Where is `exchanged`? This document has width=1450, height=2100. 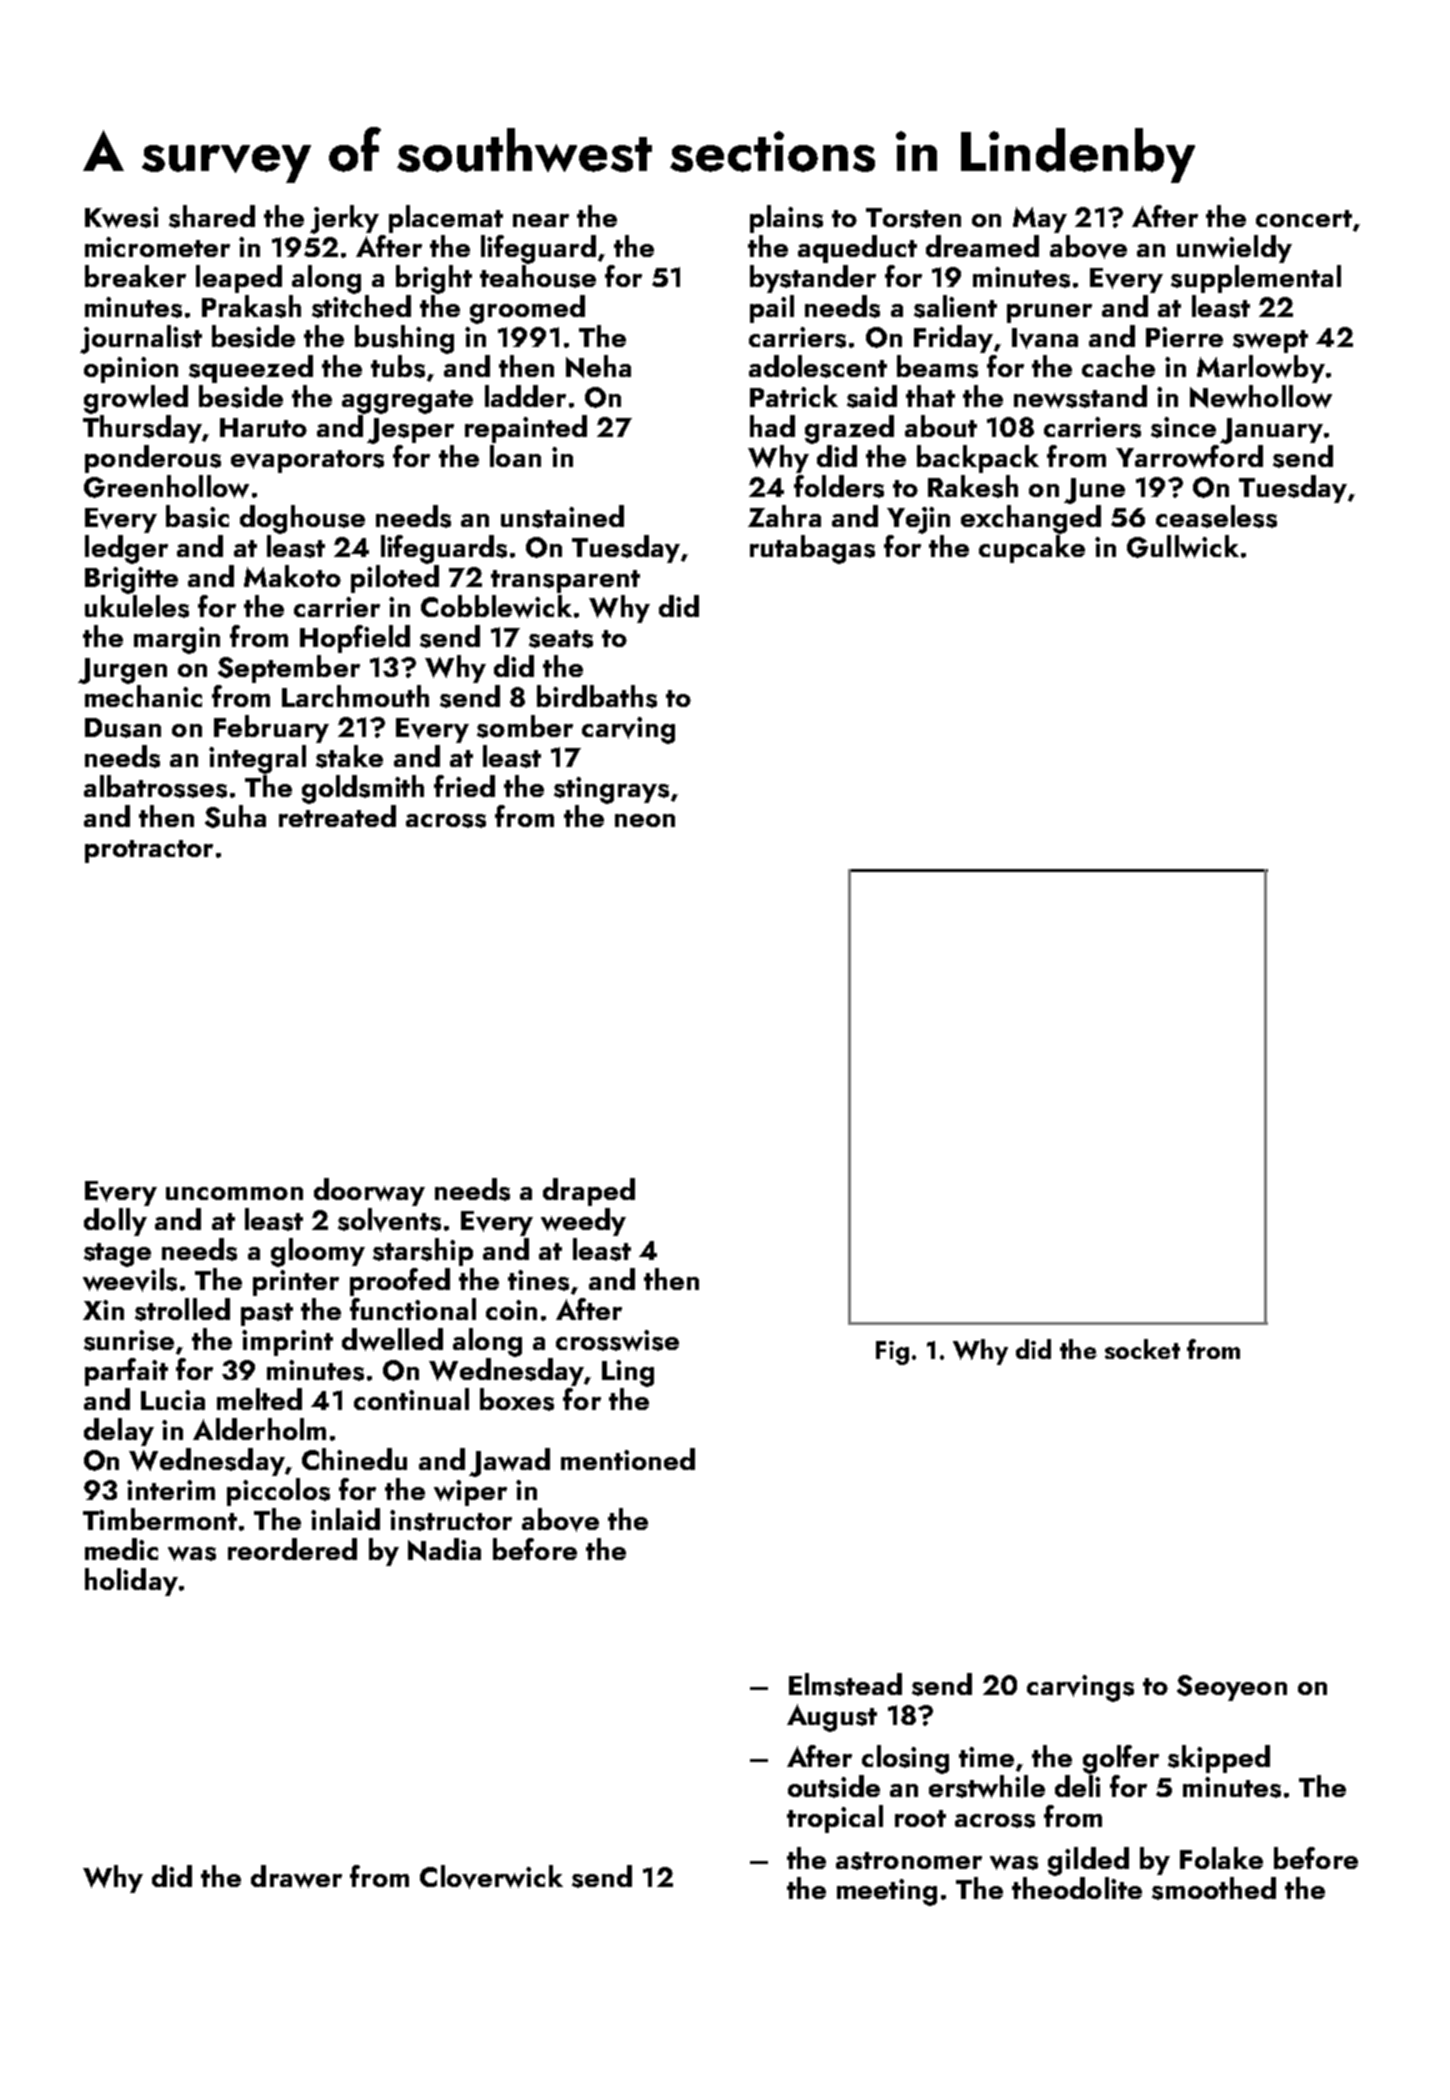 exchanged is located at coordinates (1031, 519).
